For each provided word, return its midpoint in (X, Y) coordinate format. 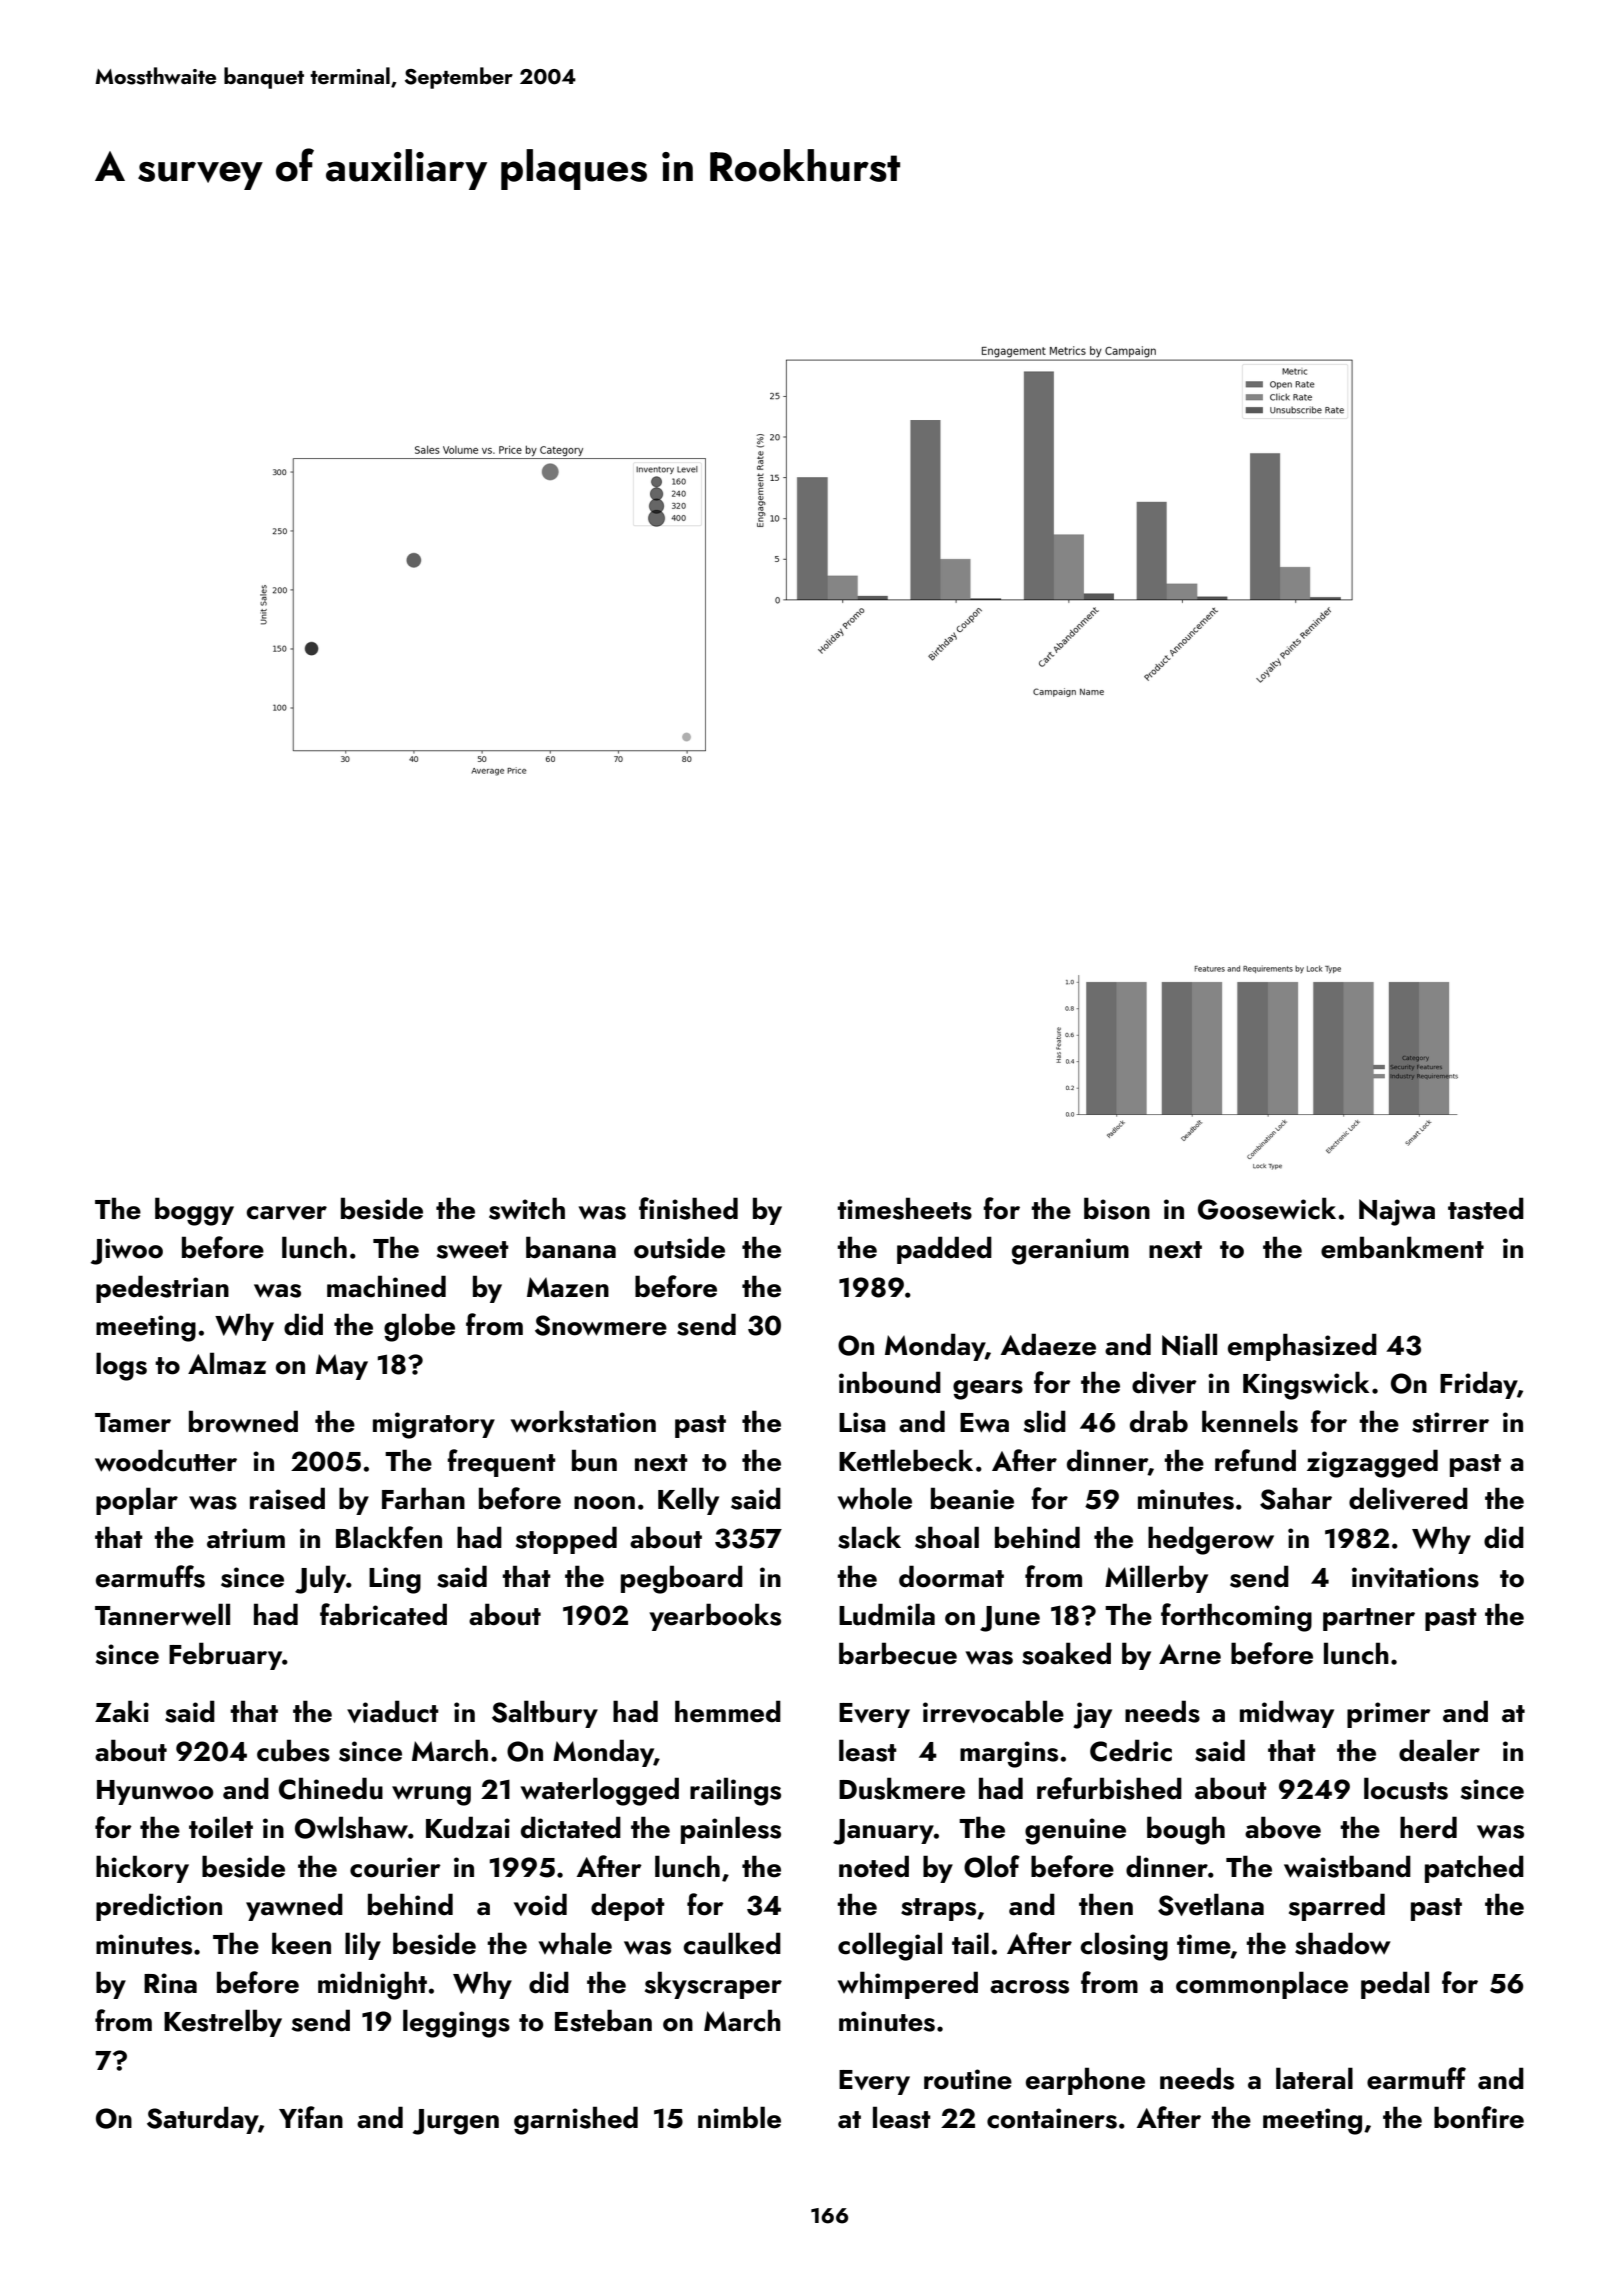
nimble (739, 2117)
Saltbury (545, 1714)
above (1283, 1827)
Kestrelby (223, 2023)
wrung (431, 1796)
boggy (194, 1211)
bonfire (1479, 2117)
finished (688, 1208)
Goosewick (1267, 1208)
